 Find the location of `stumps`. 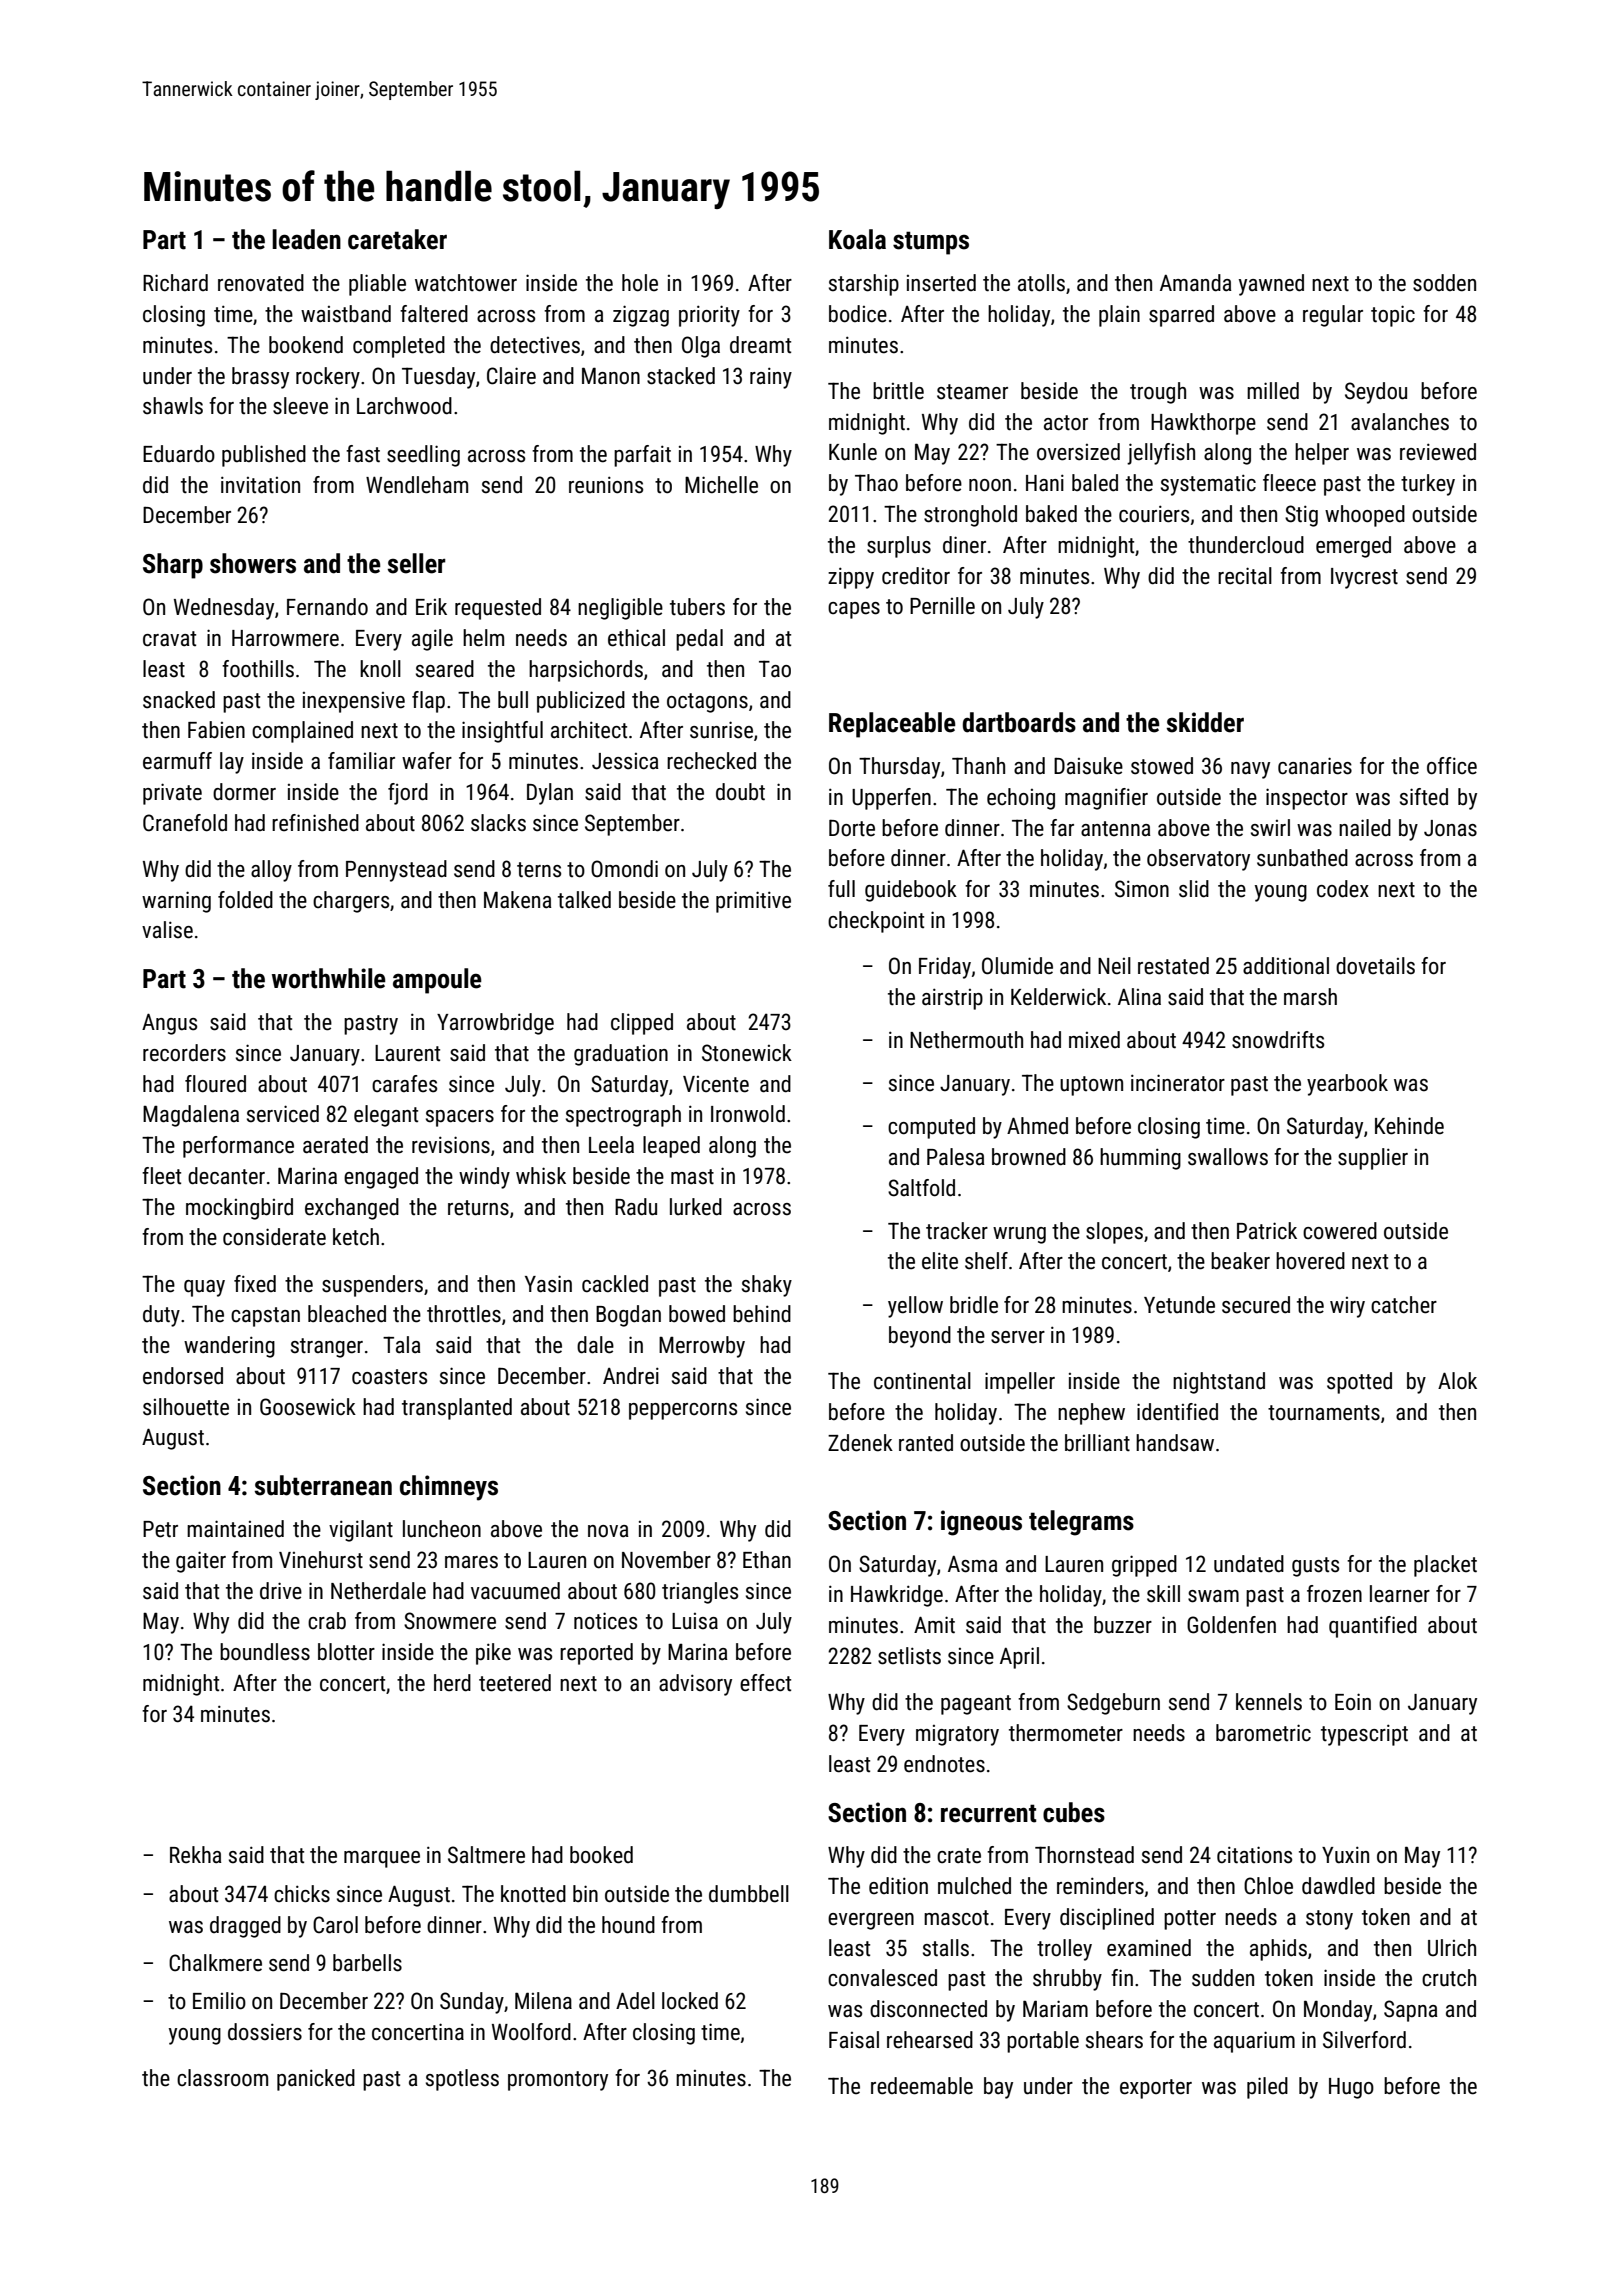

stumps is located at coordinates (931, 243).
